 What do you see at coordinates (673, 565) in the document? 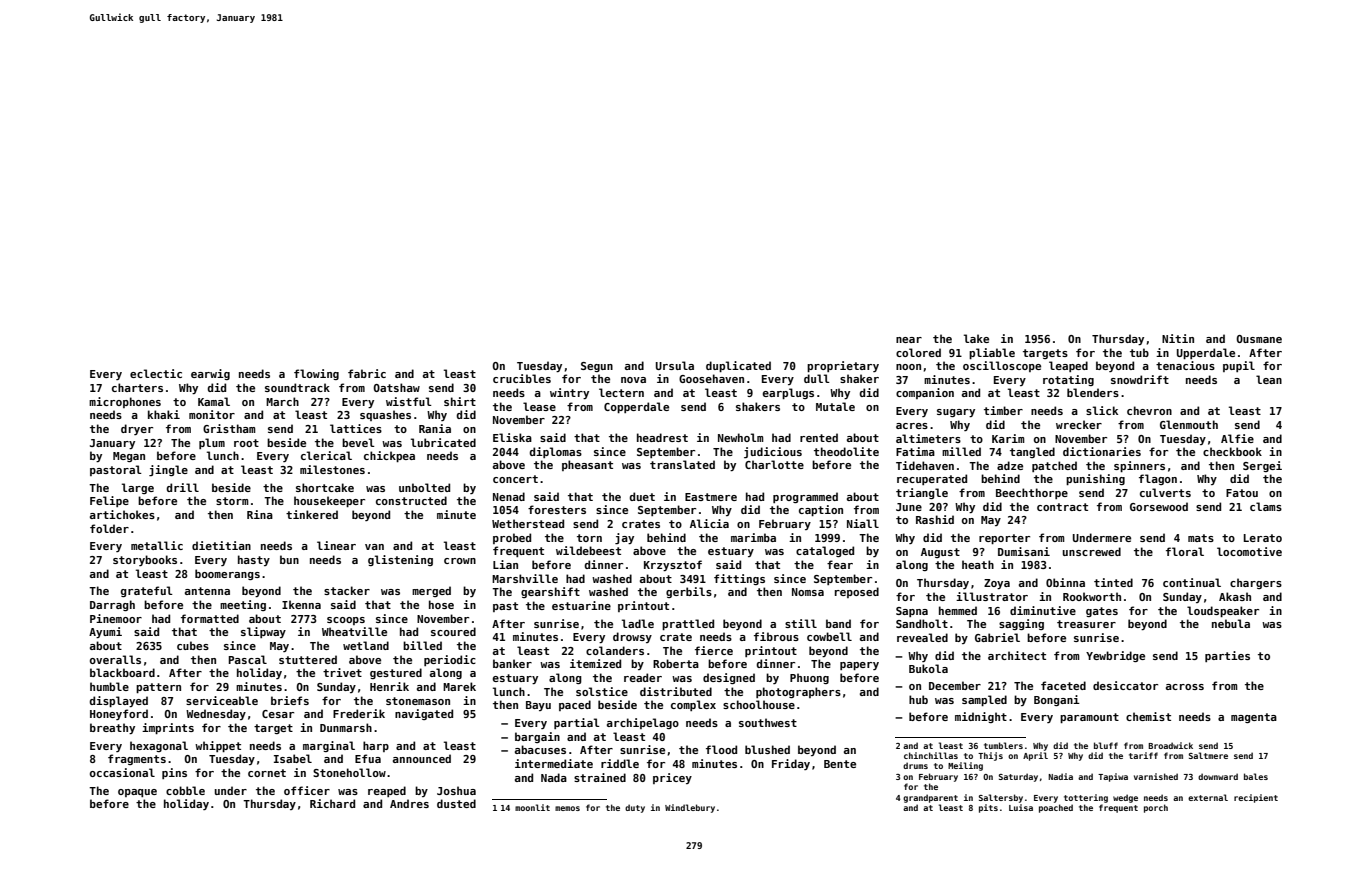
I see `Krzysztof` at bounding box center [673, 565].
